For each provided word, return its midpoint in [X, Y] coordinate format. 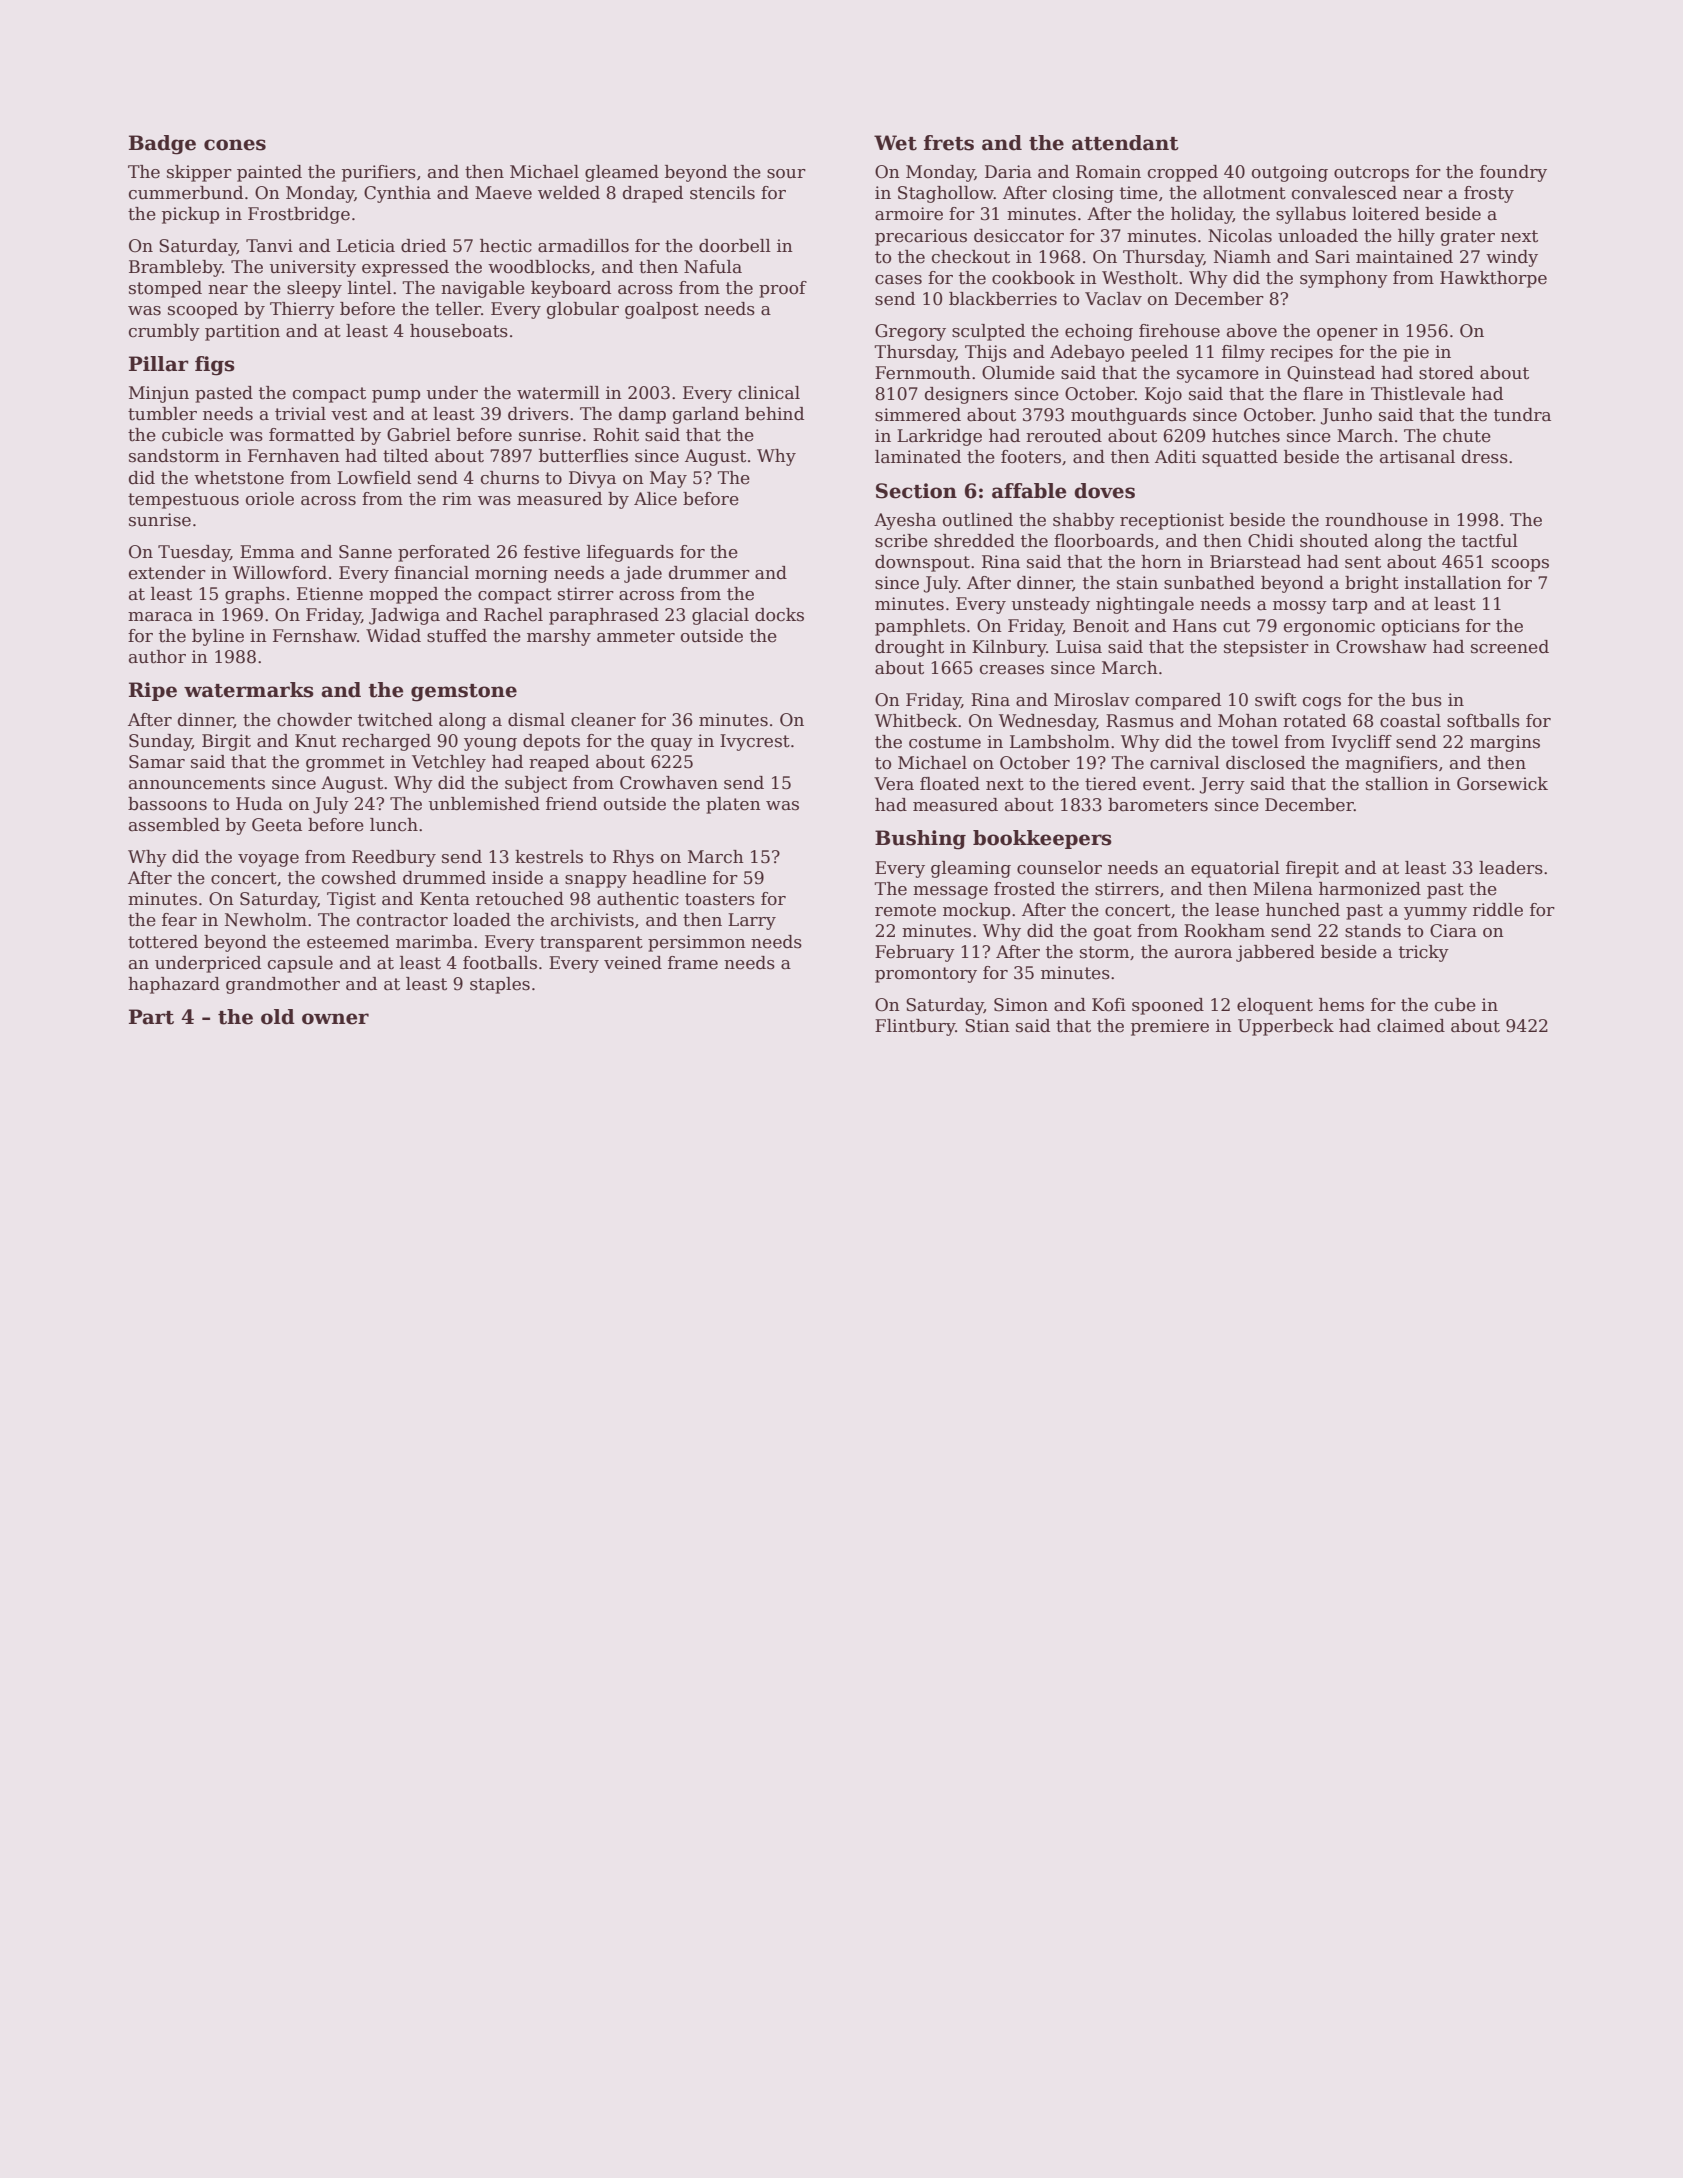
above [1252, 331]
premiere [1170, 1027]
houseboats [459, 331]
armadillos [583, 246]
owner [335, 1019]
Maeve [503, 193]
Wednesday [1047, 722]
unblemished [484, 804]
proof [783, 289]
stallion [1397, 784]
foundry [1513, 173]
